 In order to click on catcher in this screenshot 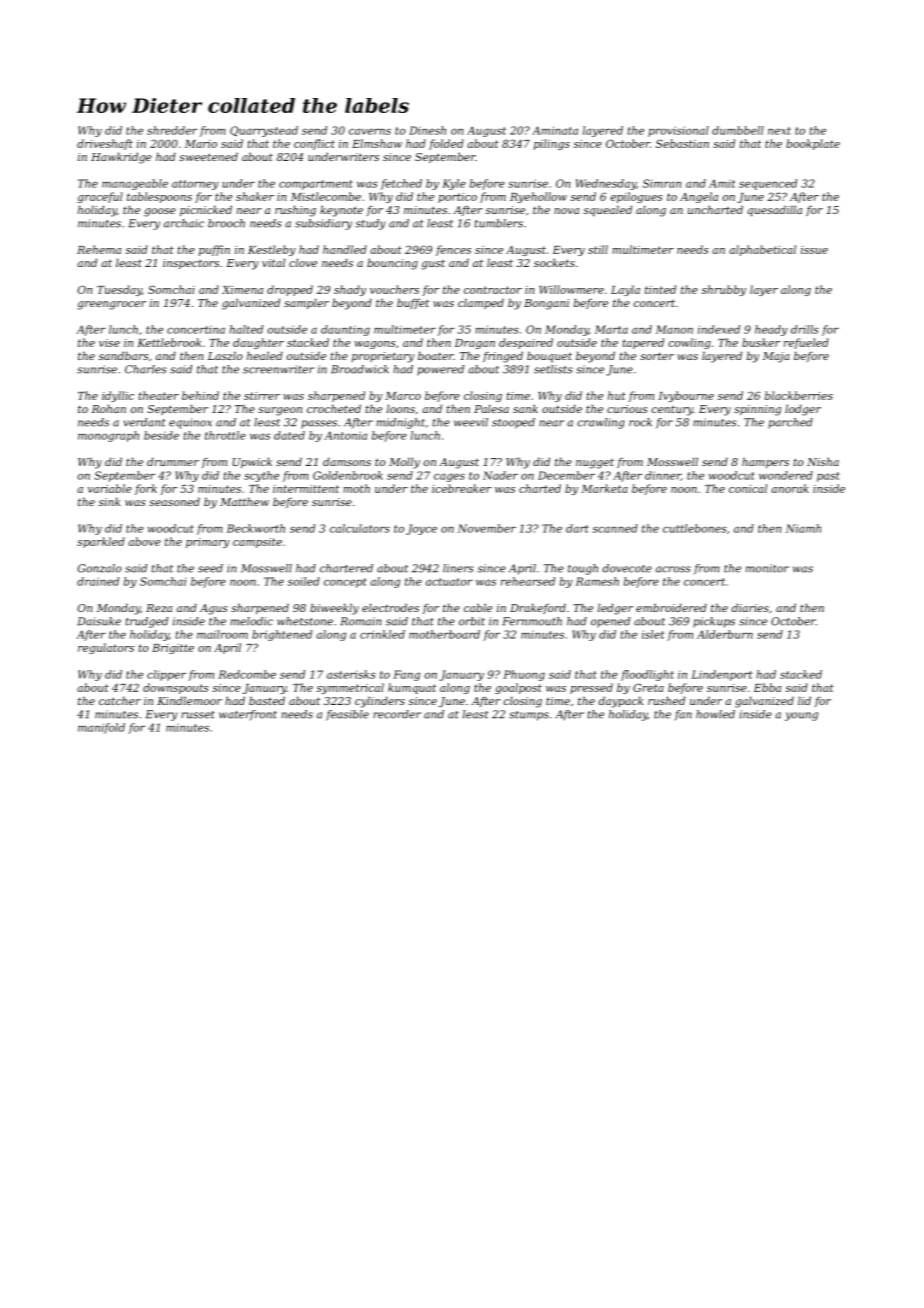, I will do `click(120, 700)`.
